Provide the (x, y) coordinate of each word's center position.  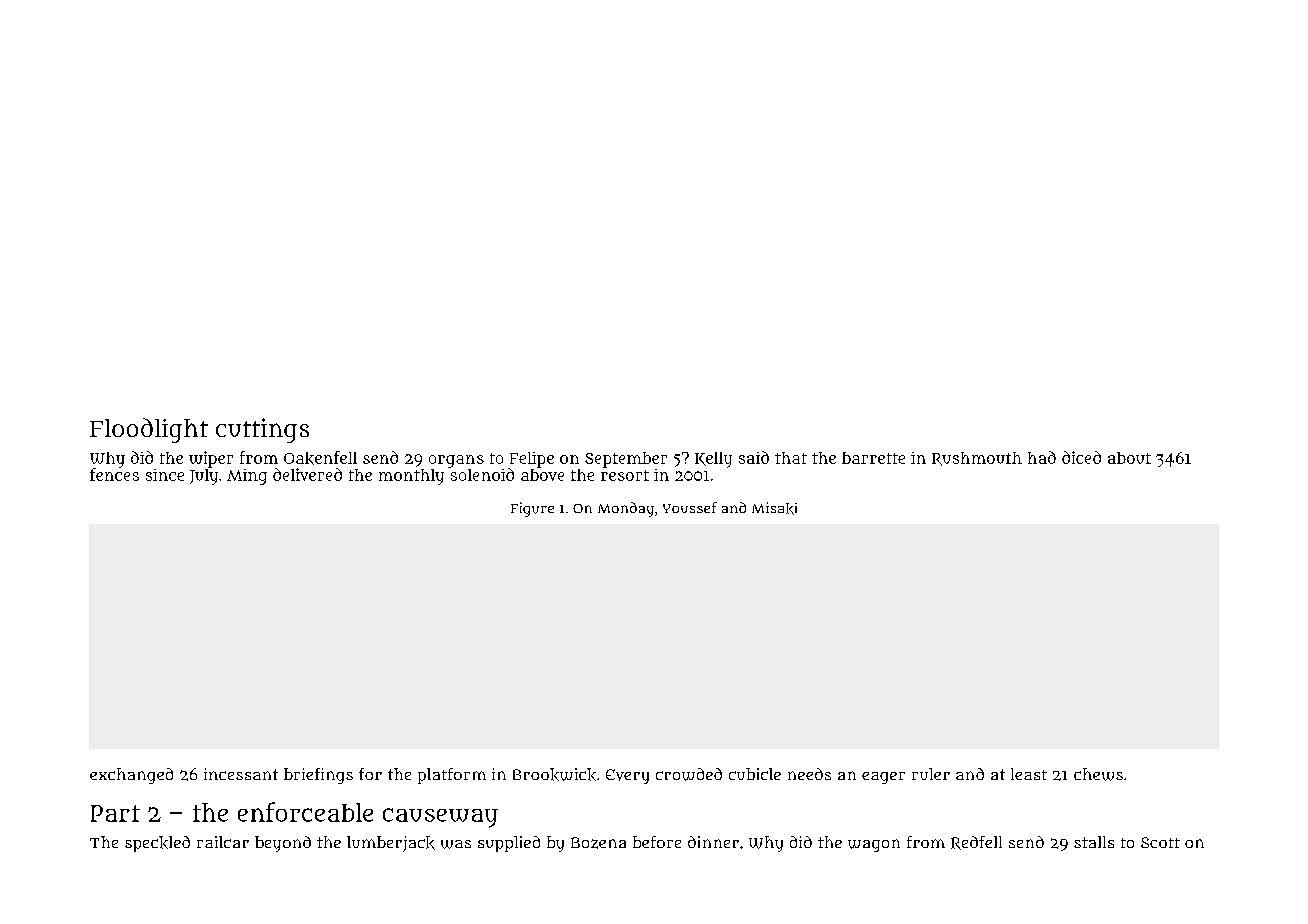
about (1129, 458)
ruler (931, 774)
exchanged (131, 776)
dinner (713, 842)
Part (115, 813)
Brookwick (554, 774)
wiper (211, 459)
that (791, 458)
